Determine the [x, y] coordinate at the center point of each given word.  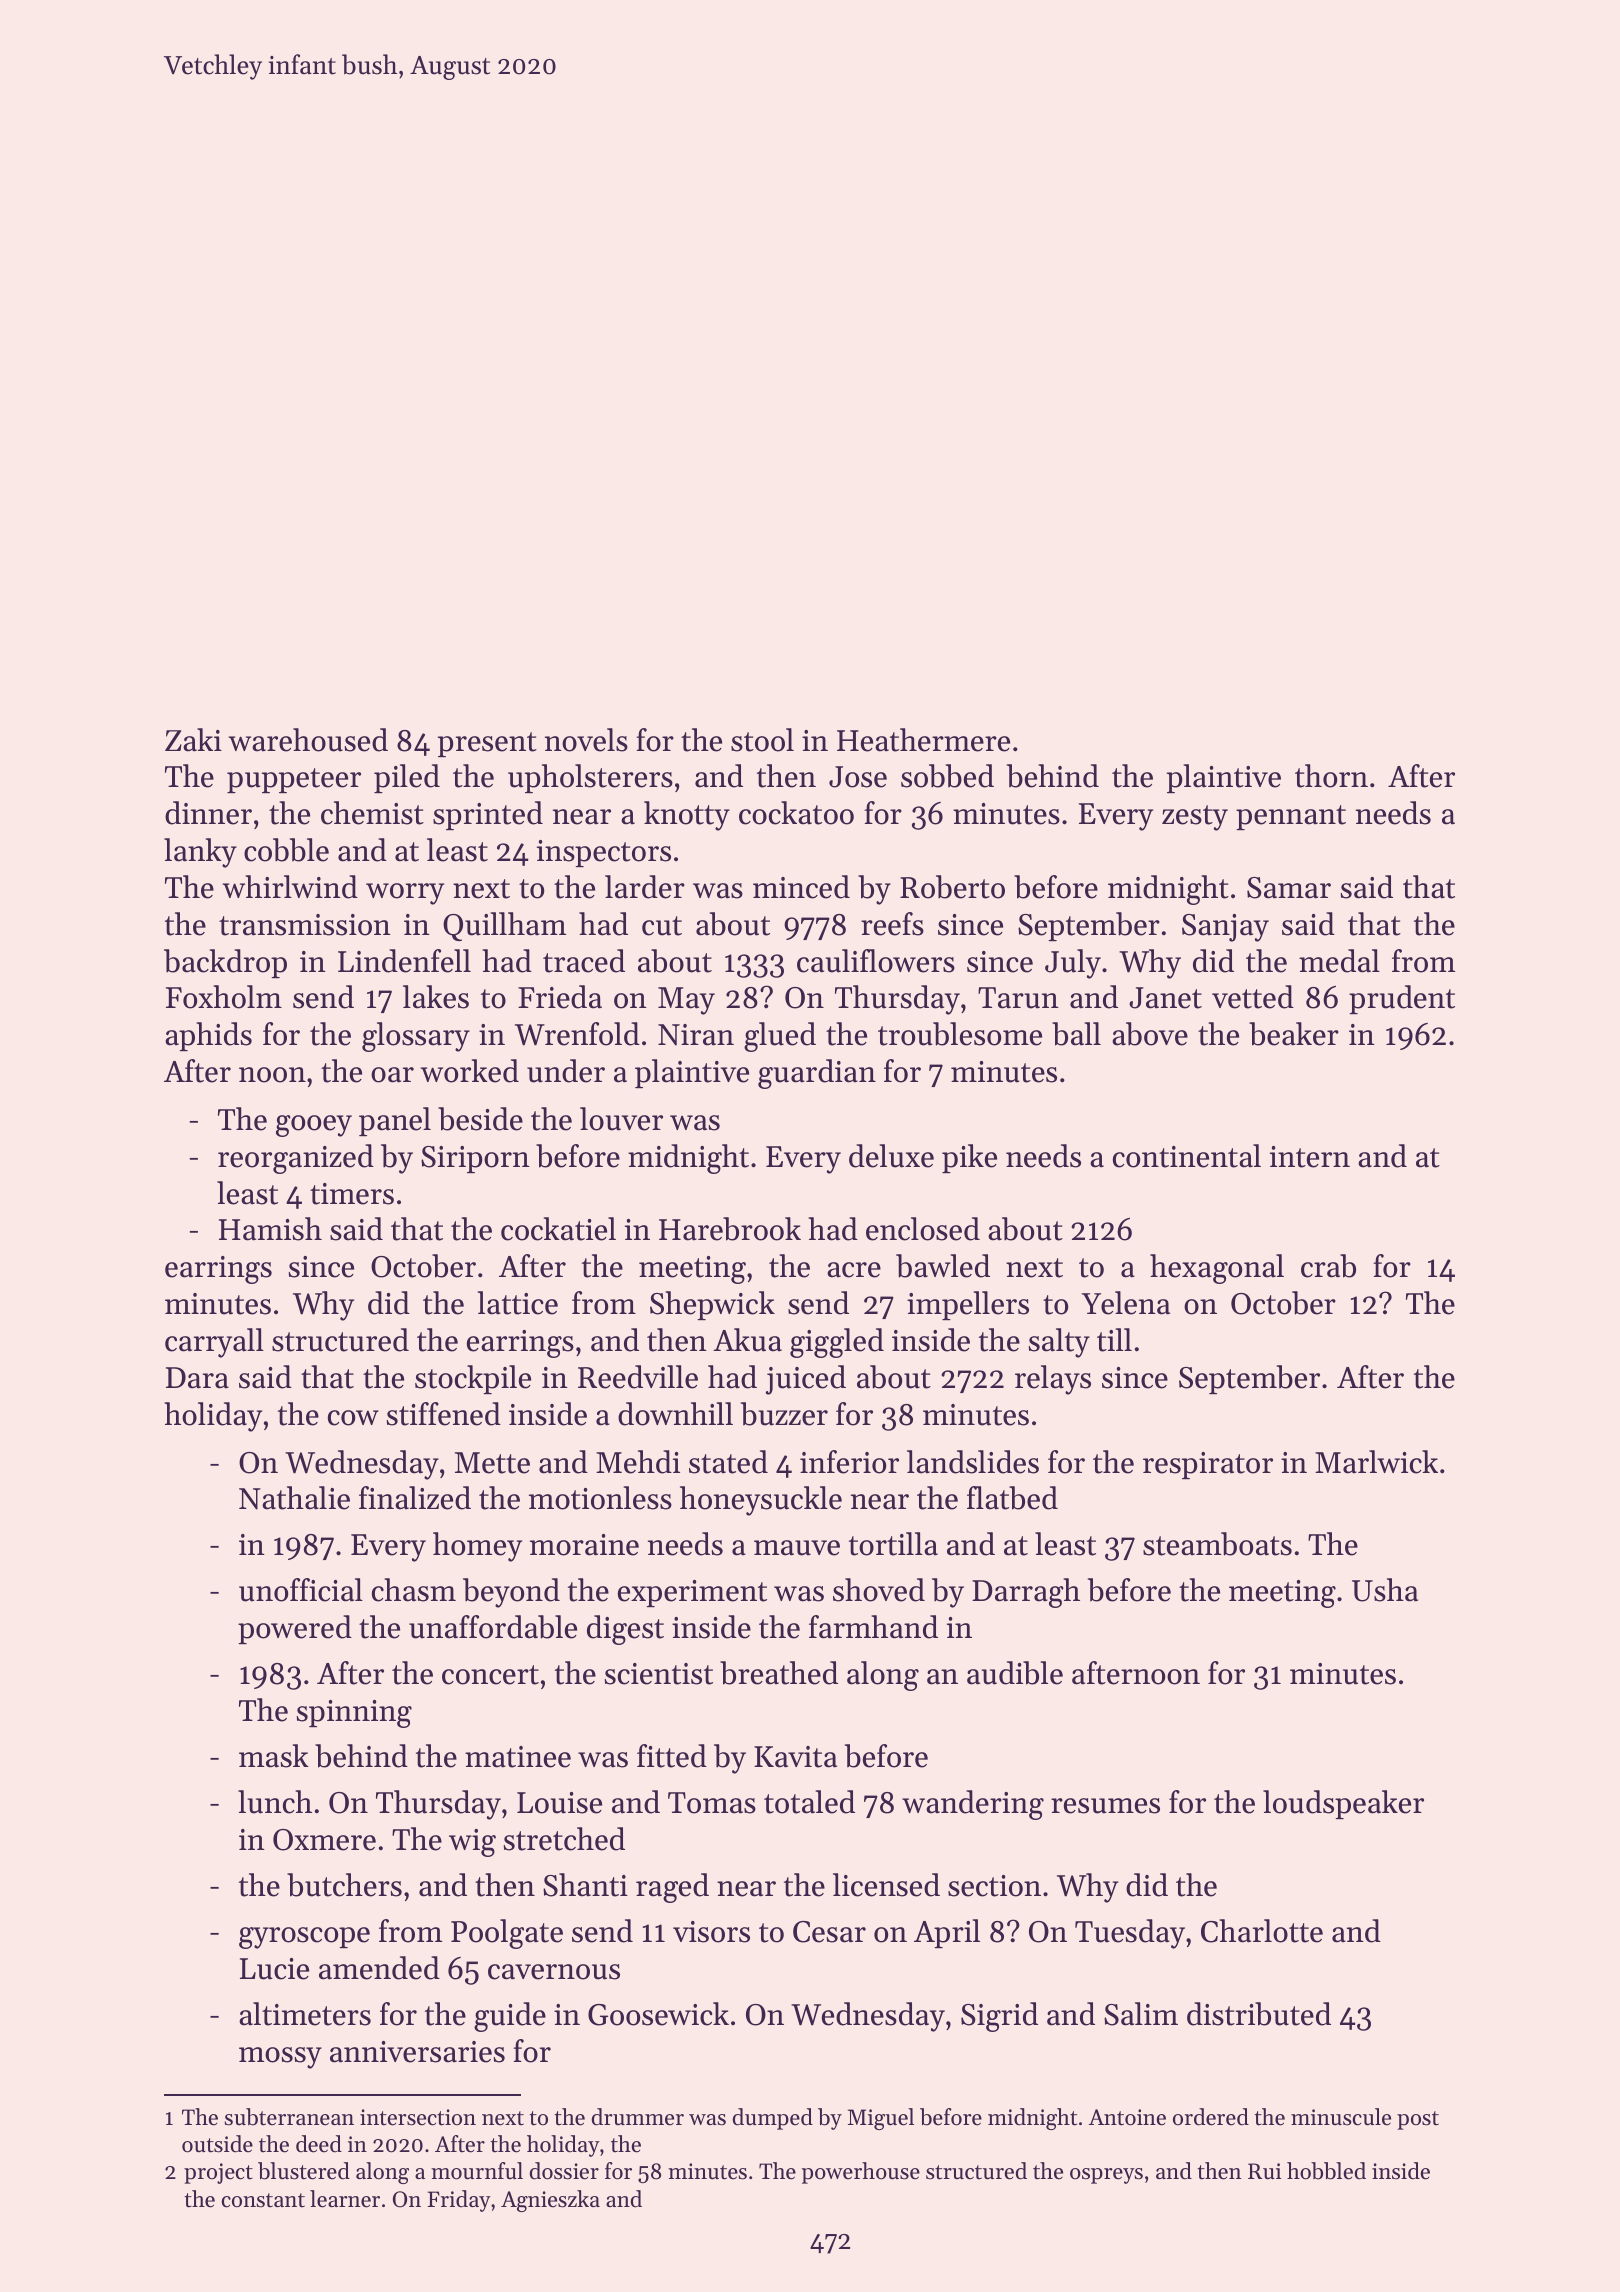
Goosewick [658, 2014]
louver [621, 1119]
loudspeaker [1343, 1804]
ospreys [1106, 2176]
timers [352, 1194]
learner [345, 2199]
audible [1015, 1673]
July [1073, 964]
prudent [1402, 999]
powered [295, 1629]
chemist [372, 813]
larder [645, 887]
